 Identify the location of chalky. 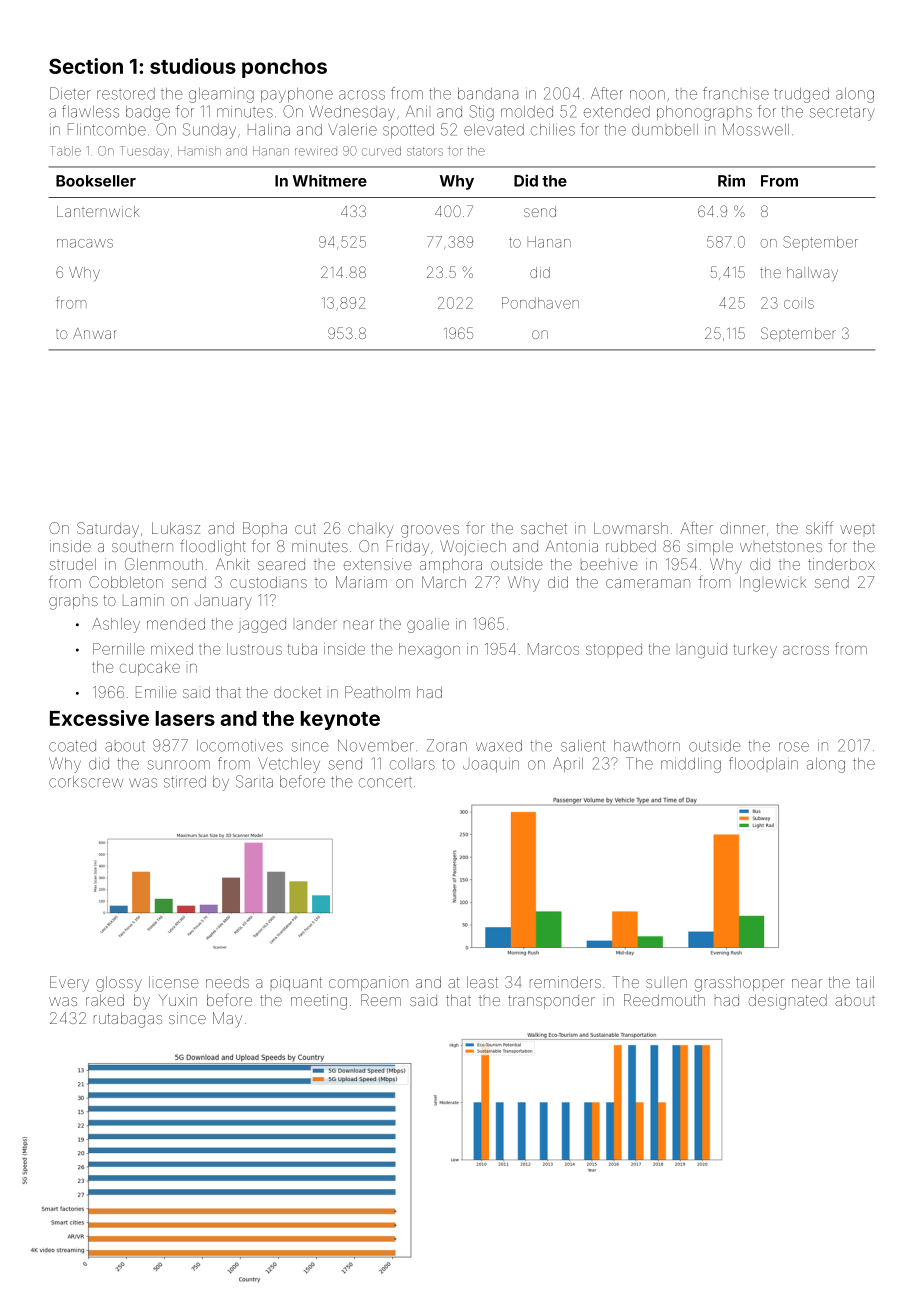
(371, 530).
